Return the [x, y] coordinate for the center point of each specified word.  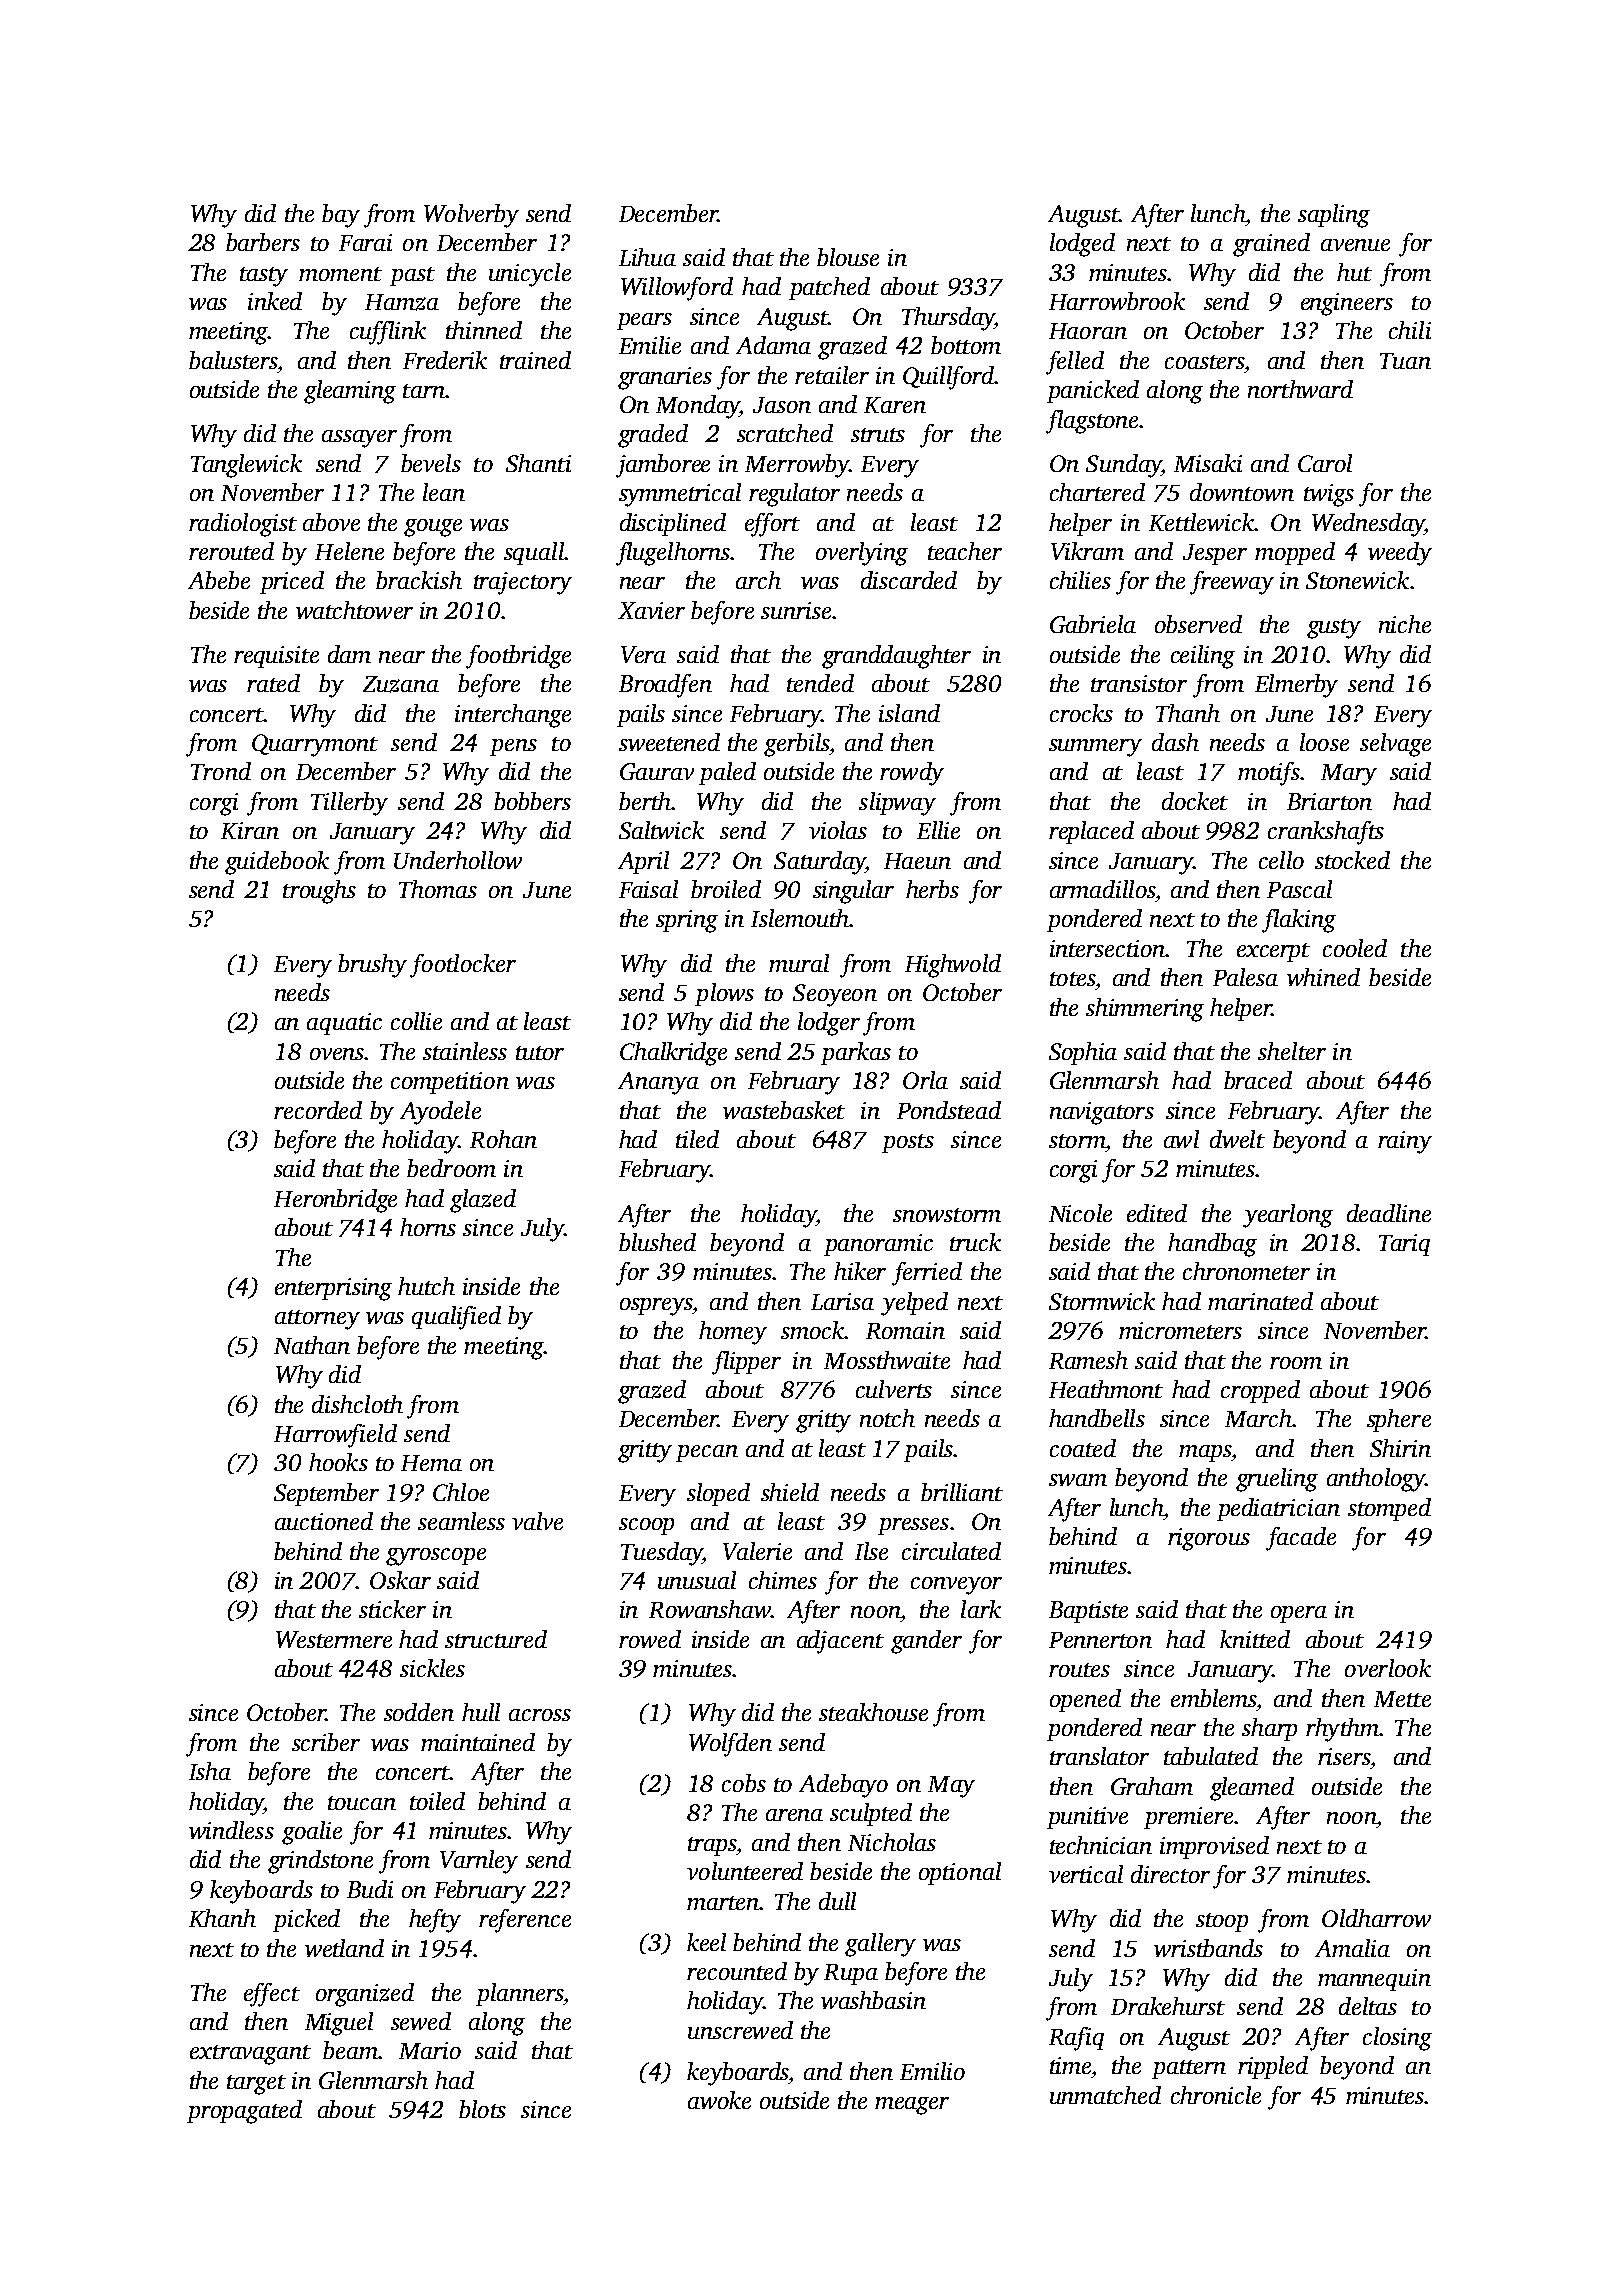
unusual [697, 1580]
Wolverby [471, 216]
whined [1323, 977]
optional [960, 1873]
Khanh [222, 1918]
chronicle [1216, 2095]
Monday [697, 407]
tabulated [1211, 1756]
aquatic [344, 1024]
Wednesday [1368, 525]
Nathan [312, 1345]
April [643, 862]
